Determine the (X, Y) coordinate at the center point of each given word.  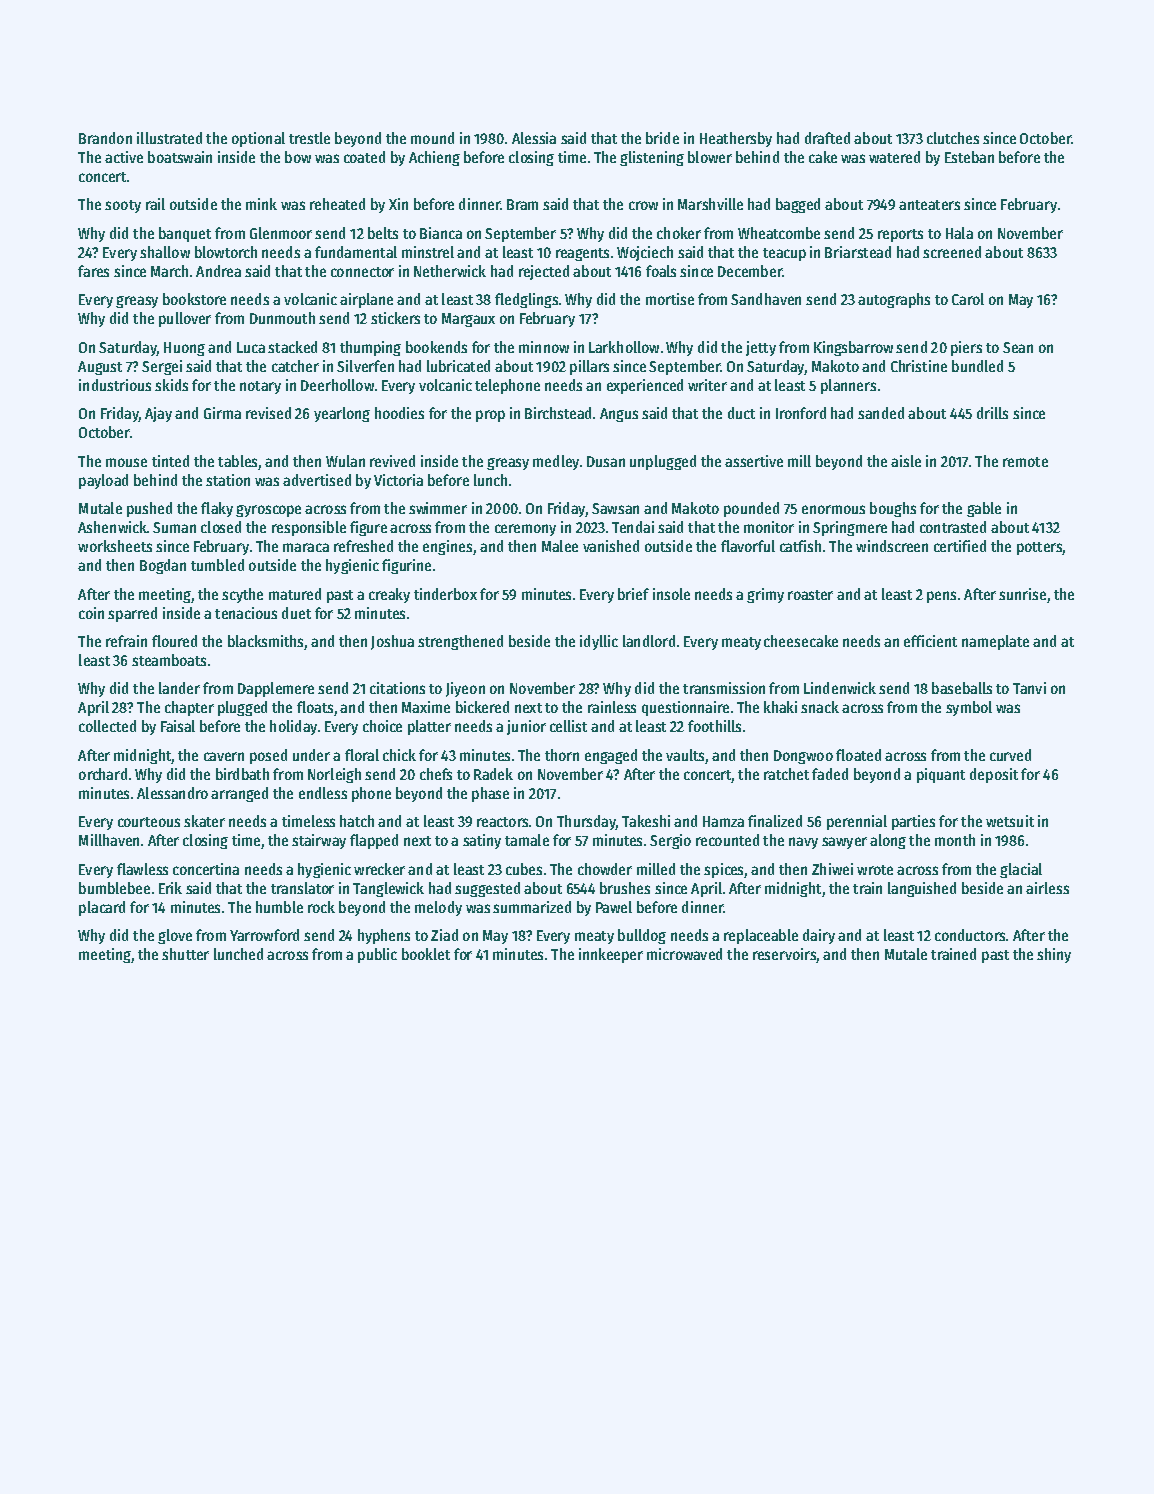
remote (1025, 462)
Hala (959, 233)
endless (323, 793)
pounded (751, 509)
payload (103, 481)
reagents (582, 254)
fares (93, 271)
